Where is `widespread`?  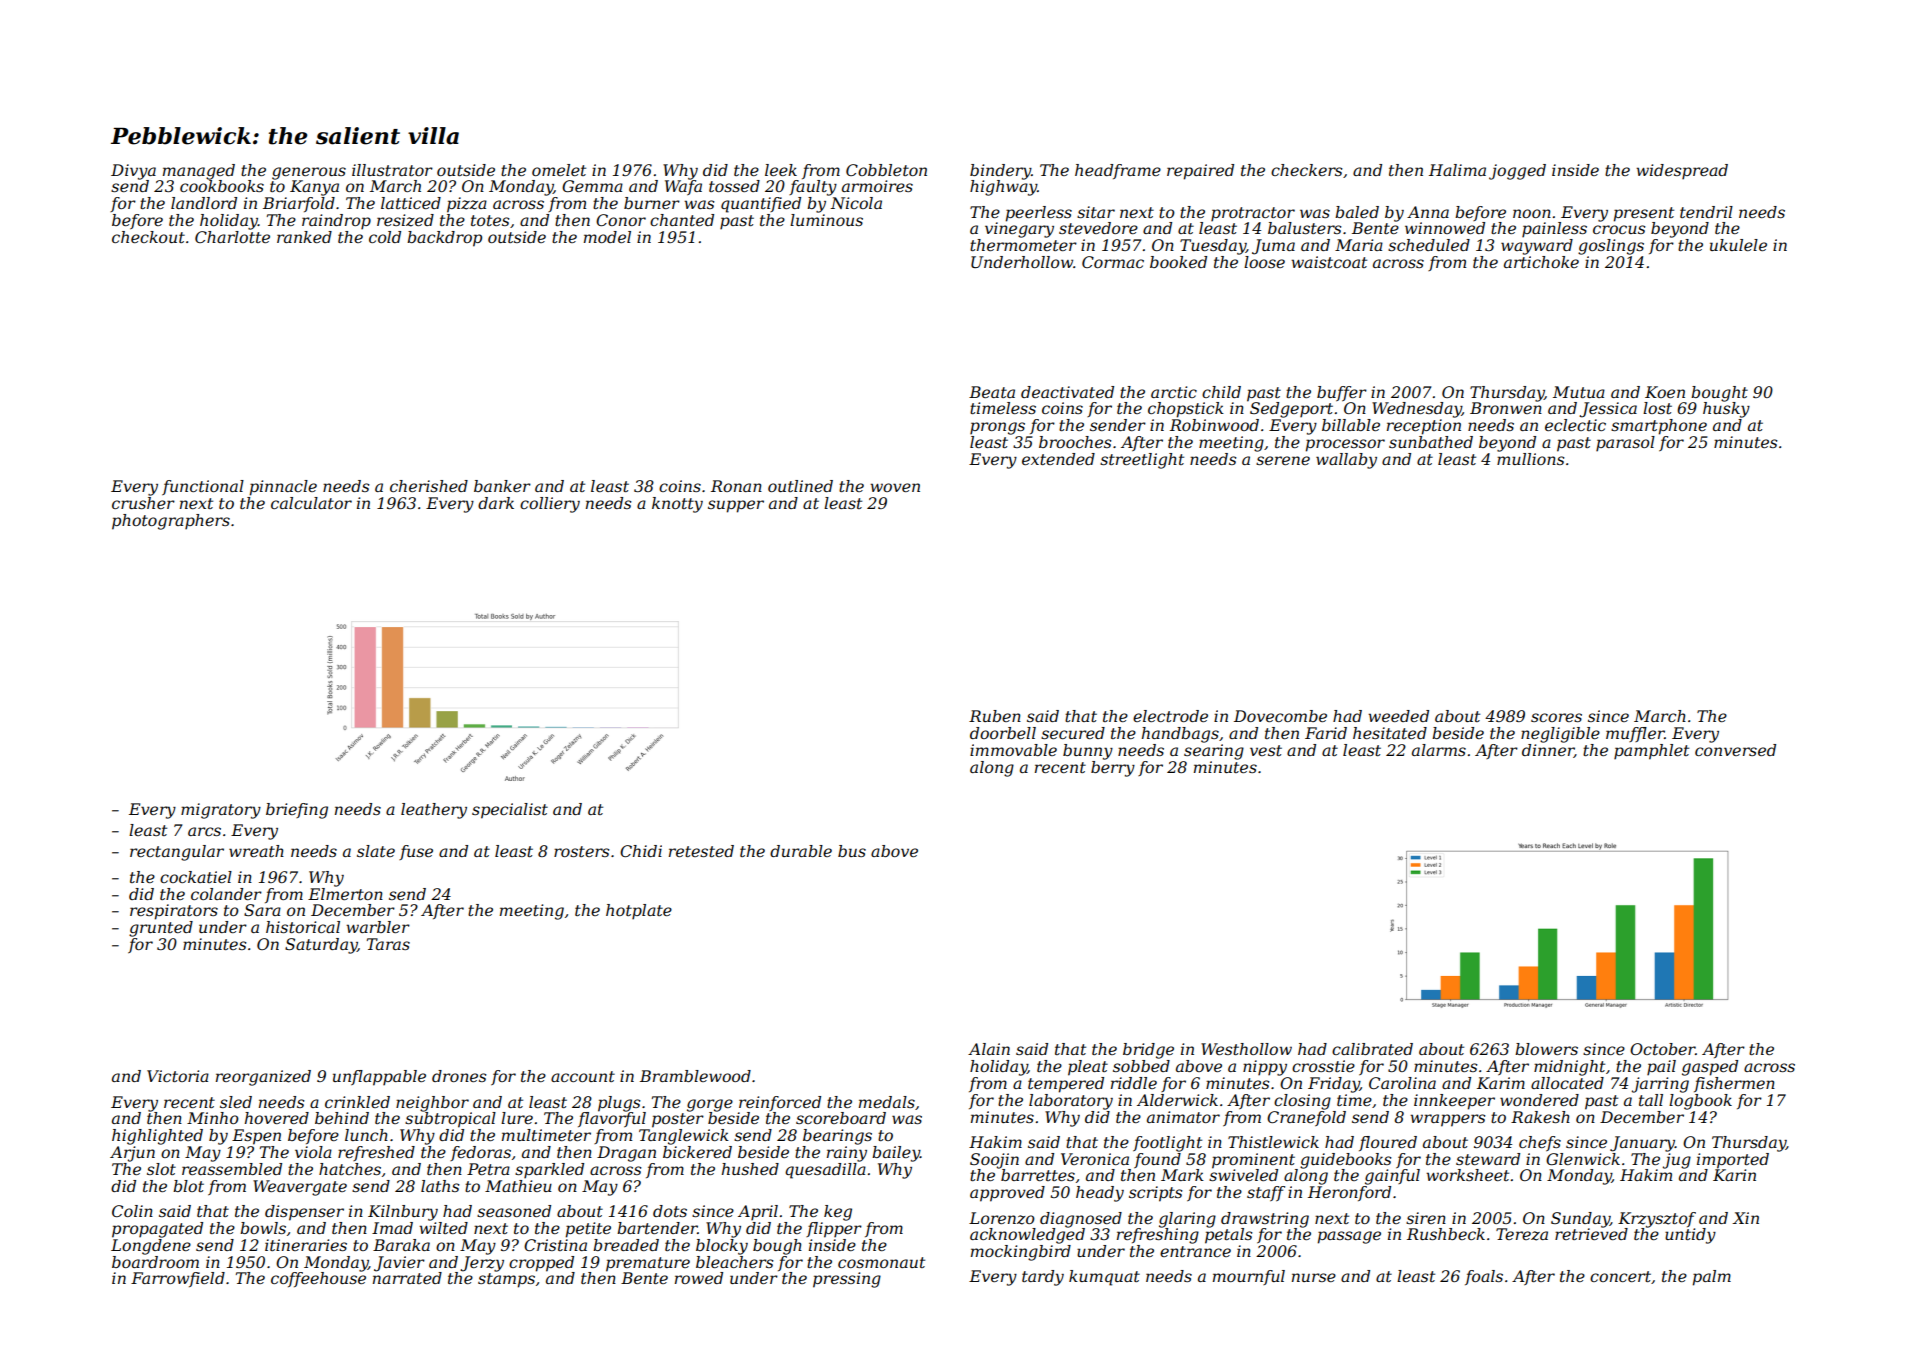
widespread is located at coordinates (1682, 172).
